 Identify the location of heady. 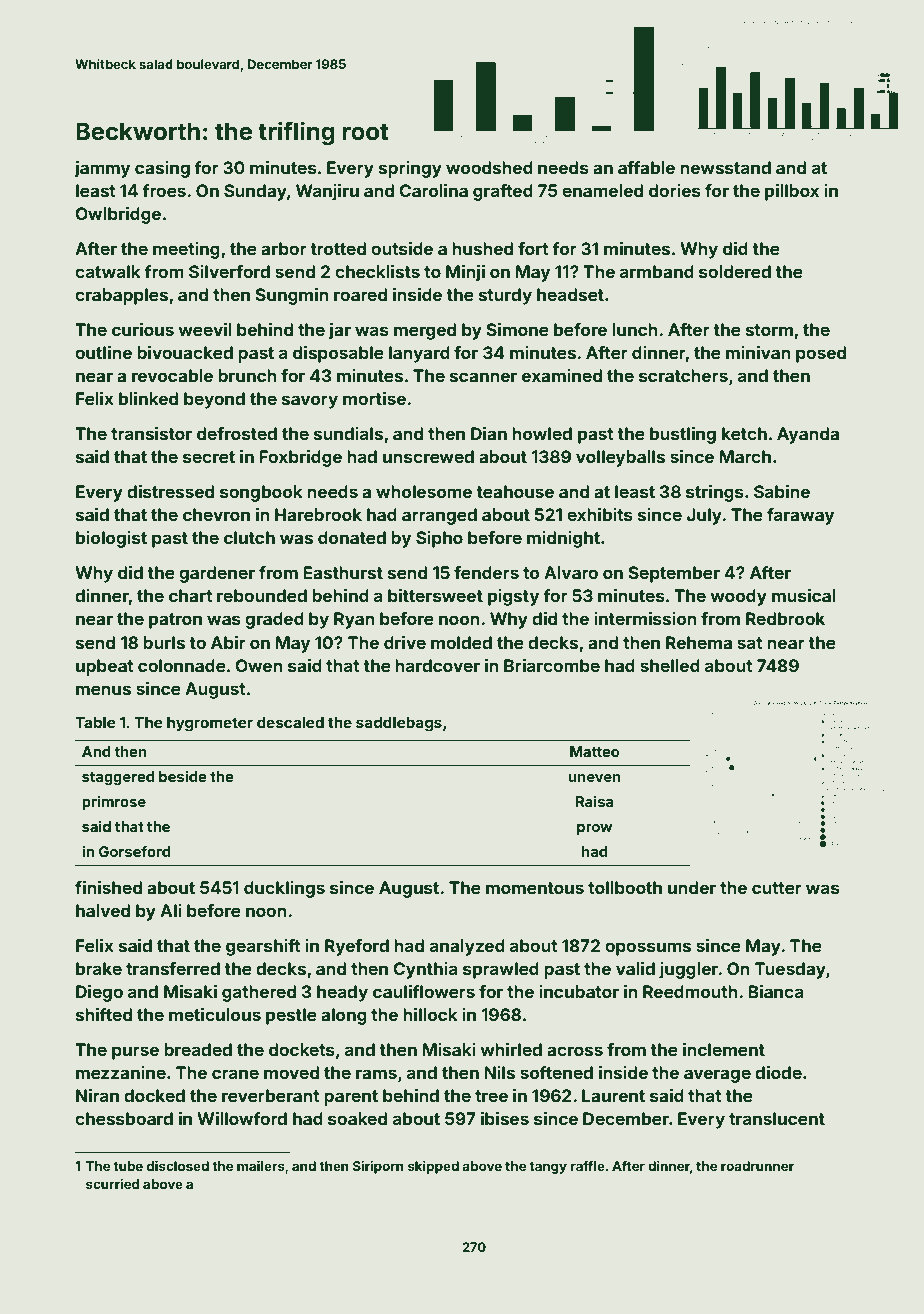
(342, 993).
